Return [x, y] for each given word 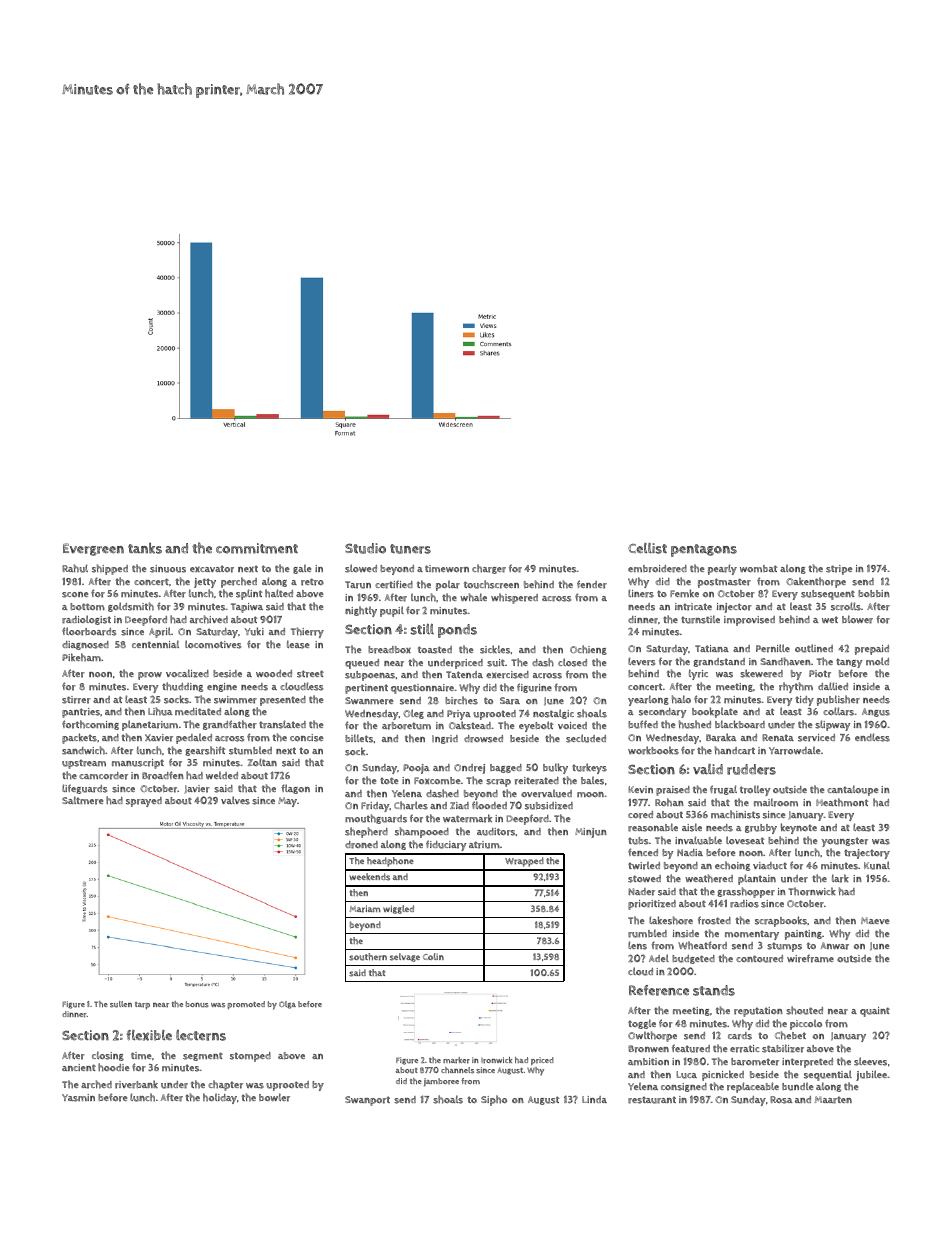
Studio [365, 548]
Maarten [833, 1100]
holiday [220, 1098]
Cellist [647, 548]
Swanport [367, 1101]
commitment [257, 548]
